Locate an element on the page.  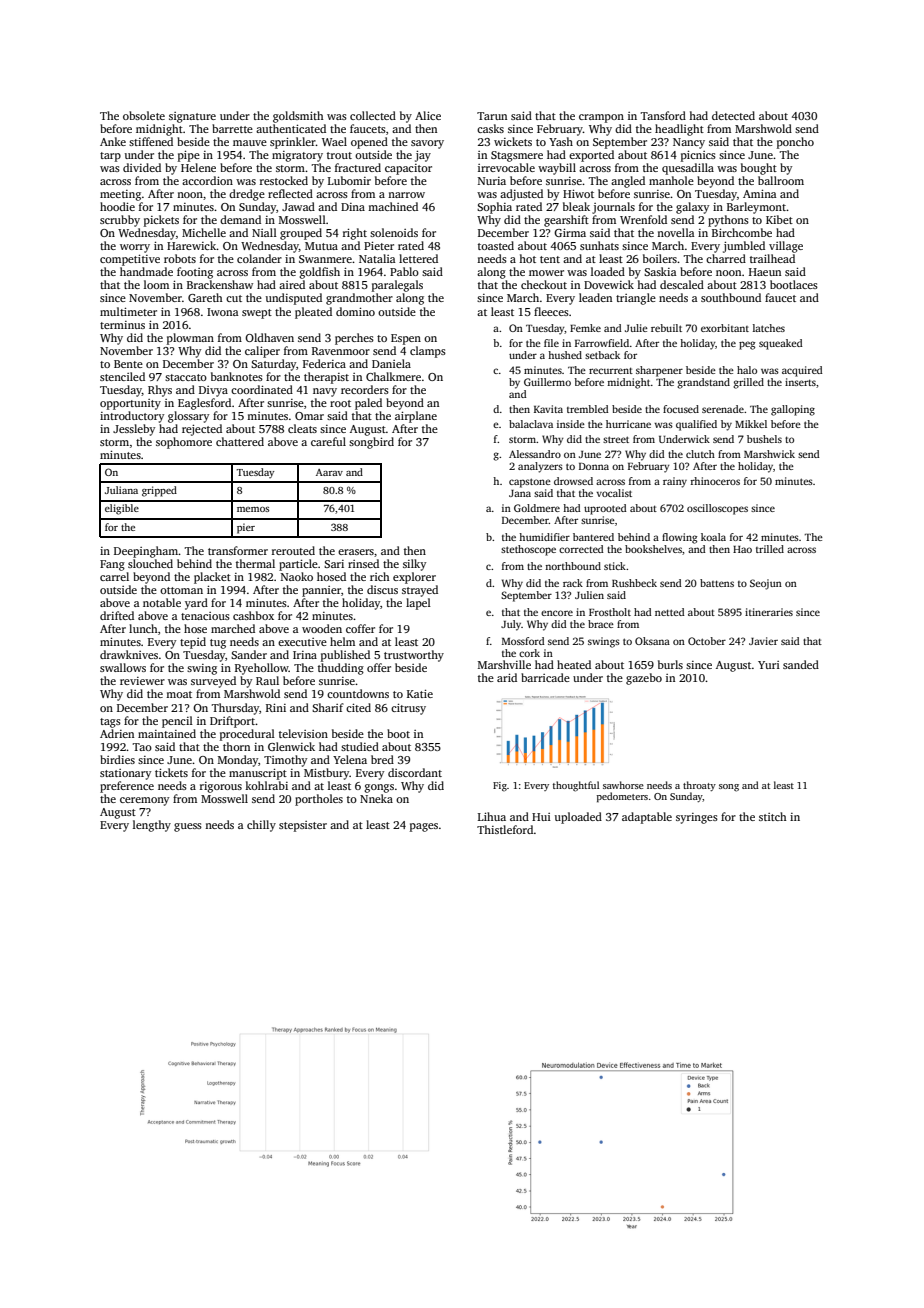
thermal is located at coordinates (255, 563).
